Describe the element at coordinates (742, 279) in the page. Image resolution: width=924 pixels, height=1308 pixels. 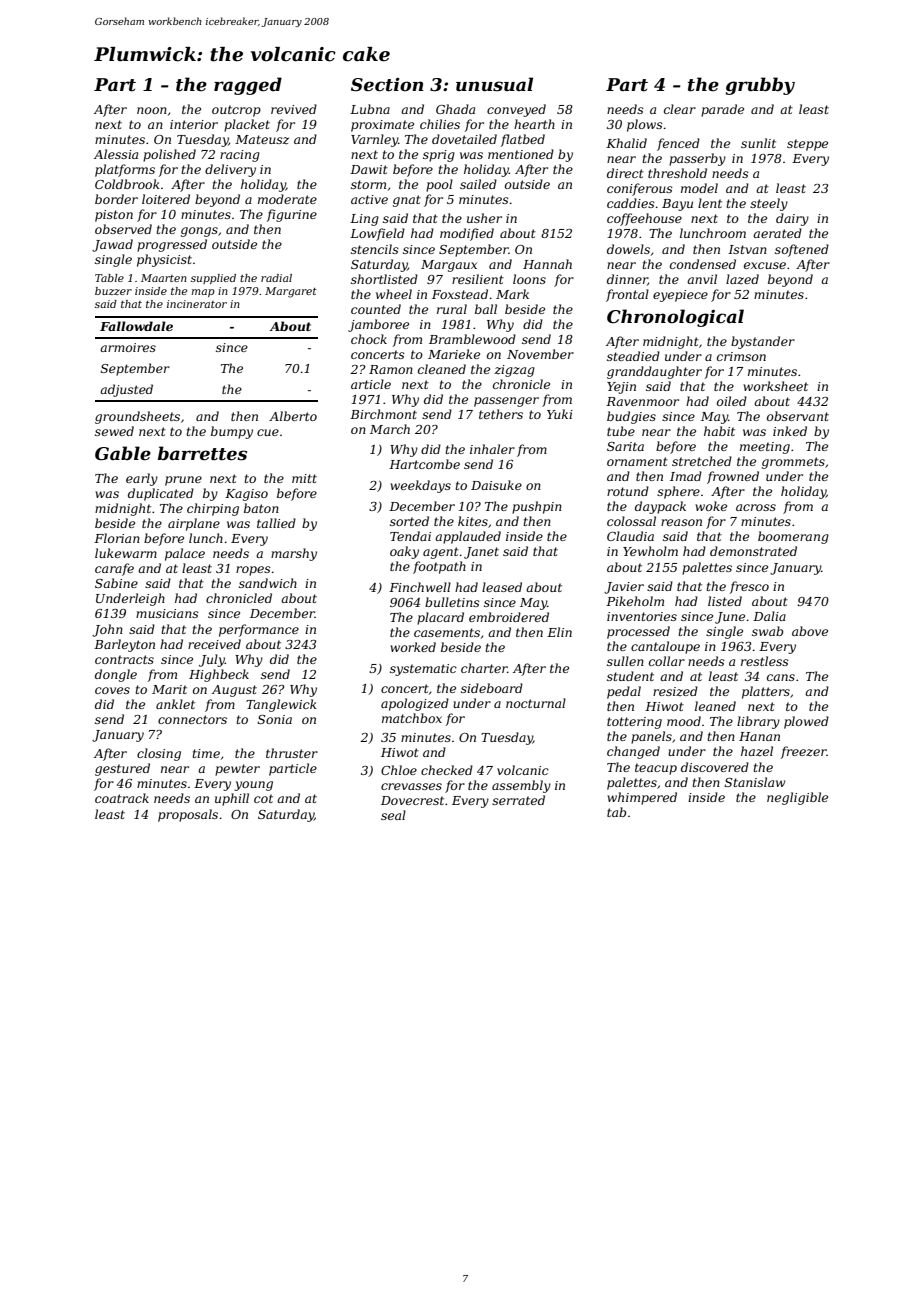
I see `lazed` at that location.
